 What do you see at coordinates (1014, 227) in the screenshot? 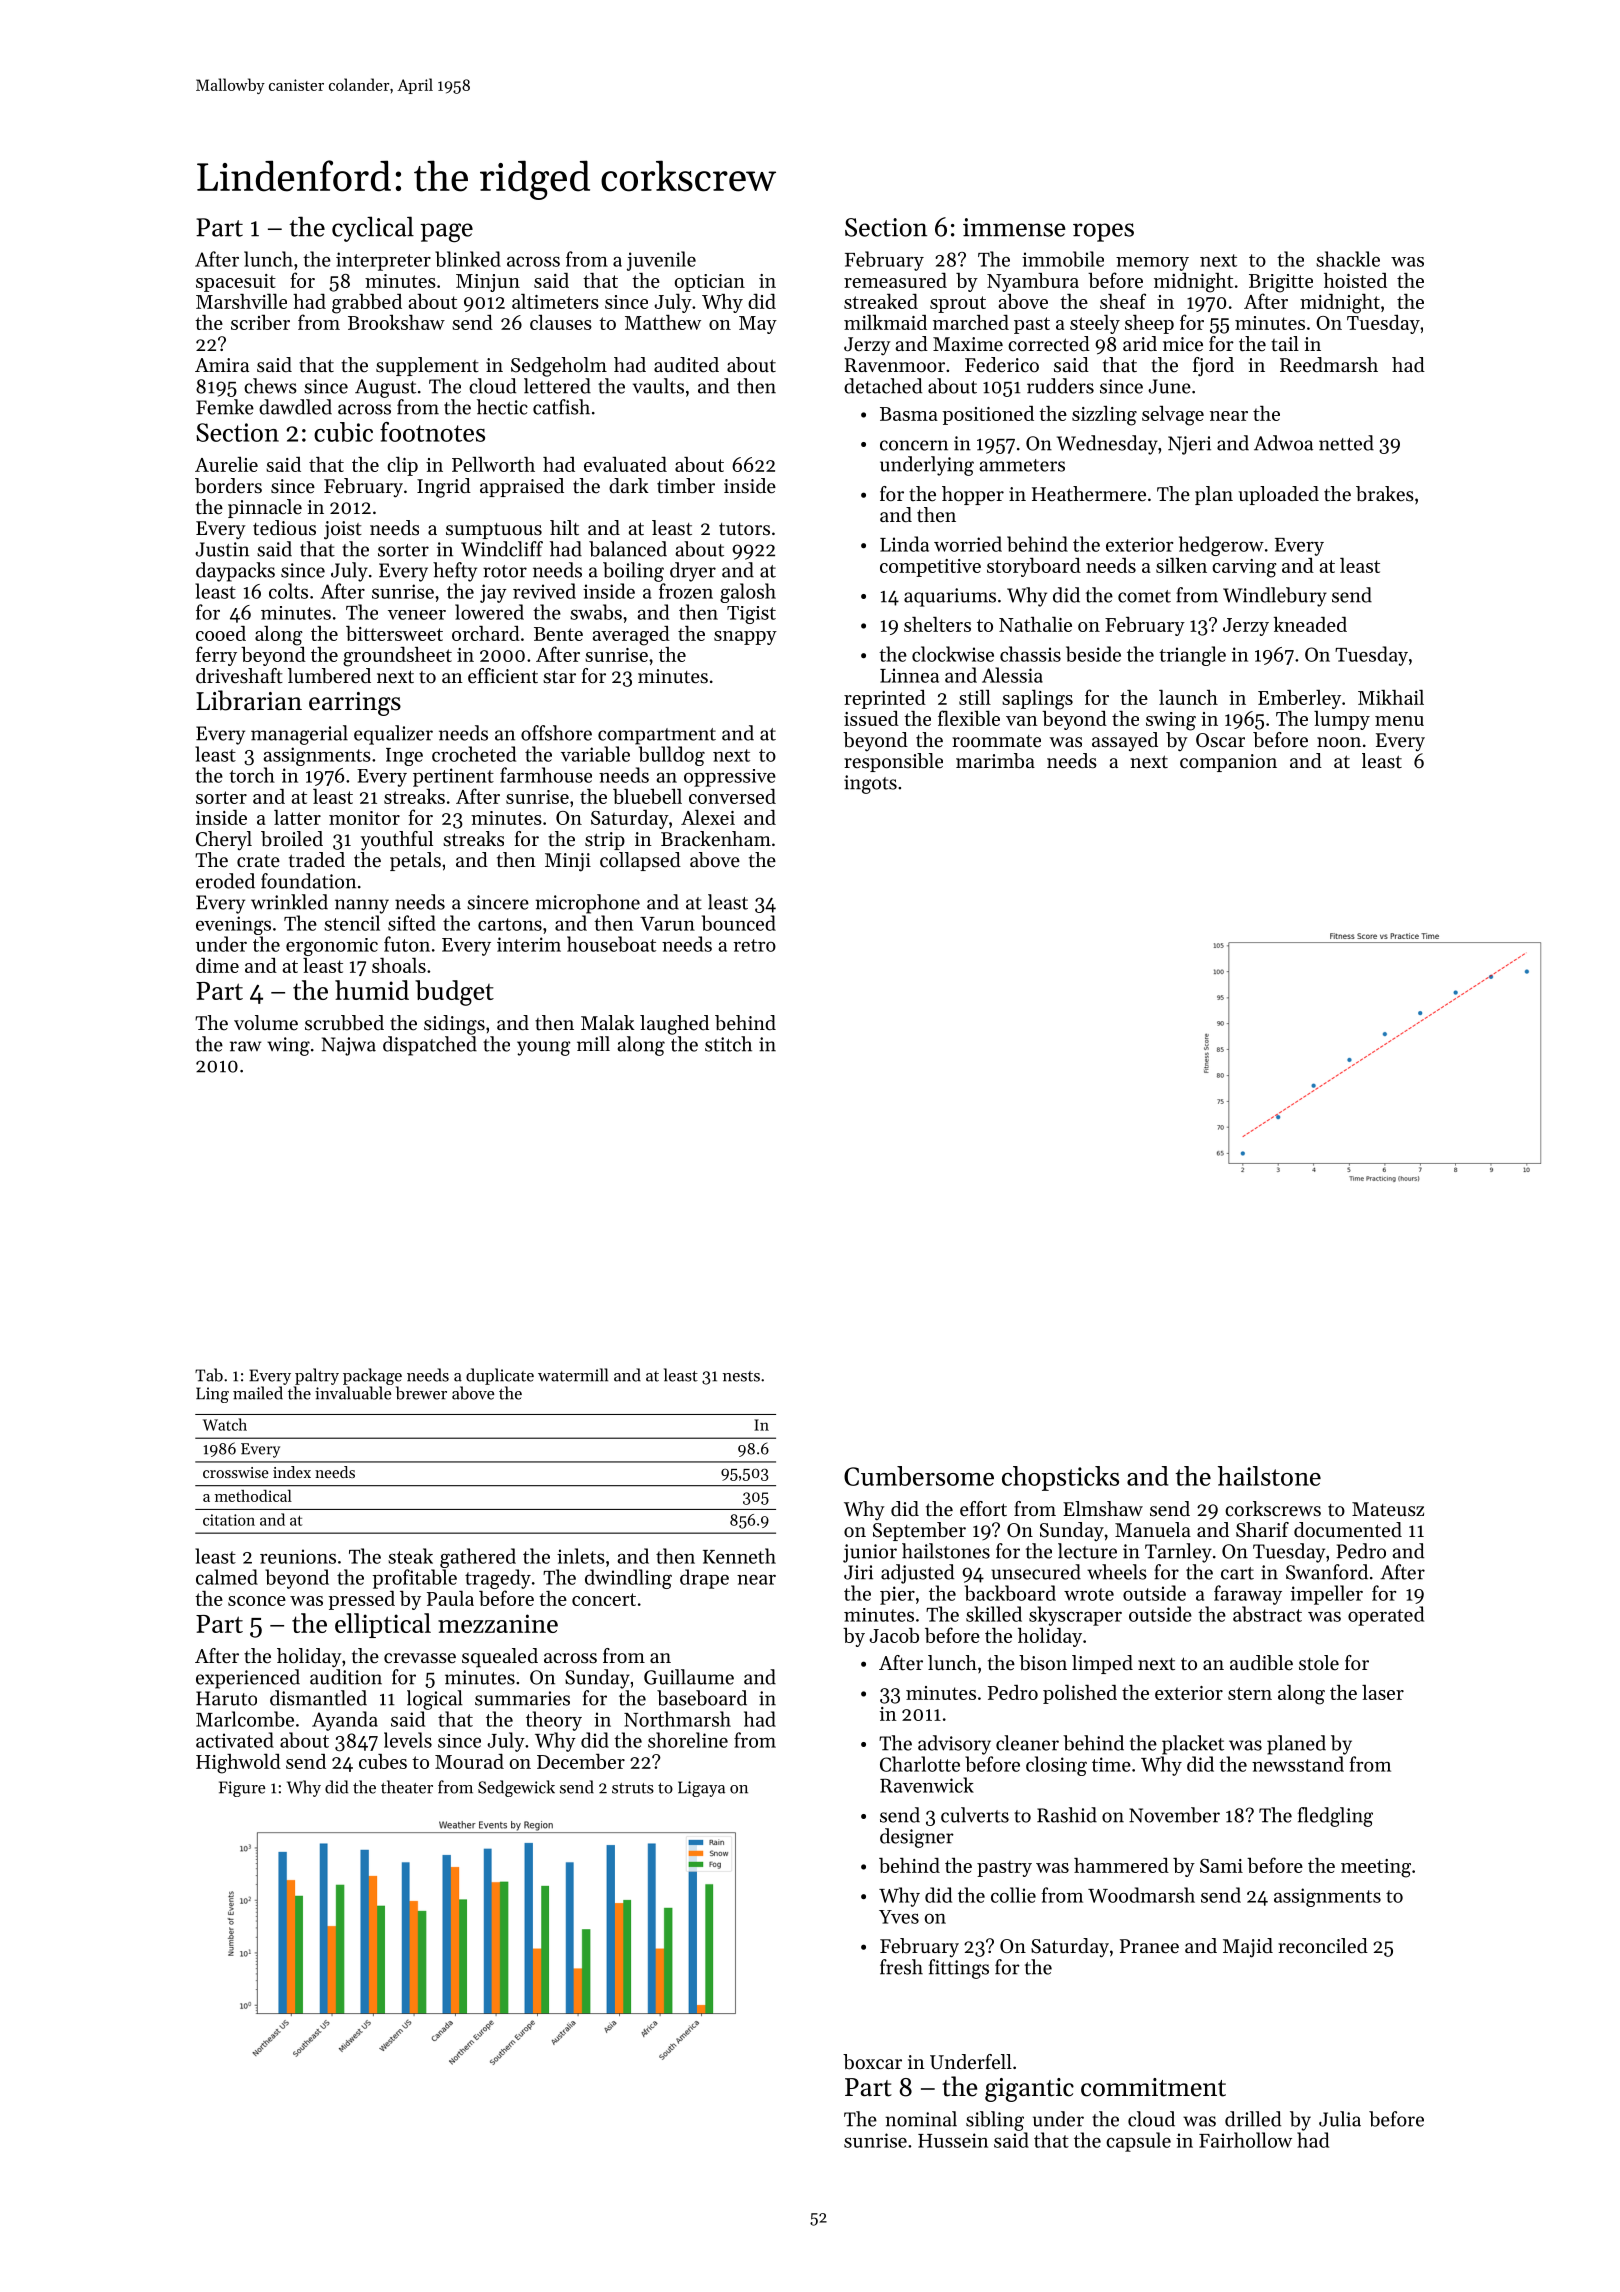
I see `immense` at bounding box center [1014, 227].
